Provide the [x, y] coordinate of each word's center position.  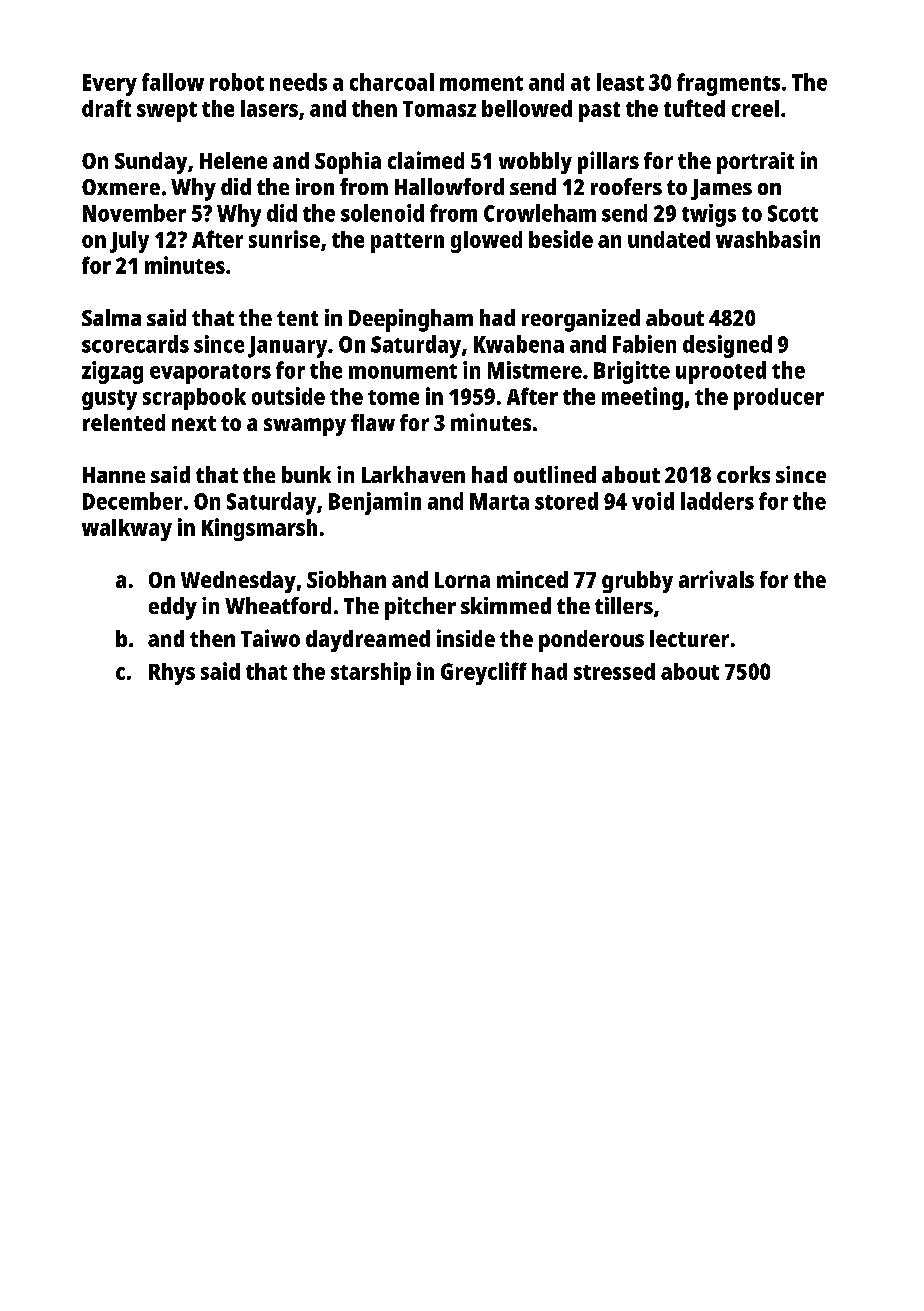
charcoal [392, 82]
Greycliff [484, 673]
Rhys [172, 674]
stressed [614, 671]
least [620, 82]
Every [110, 85]
